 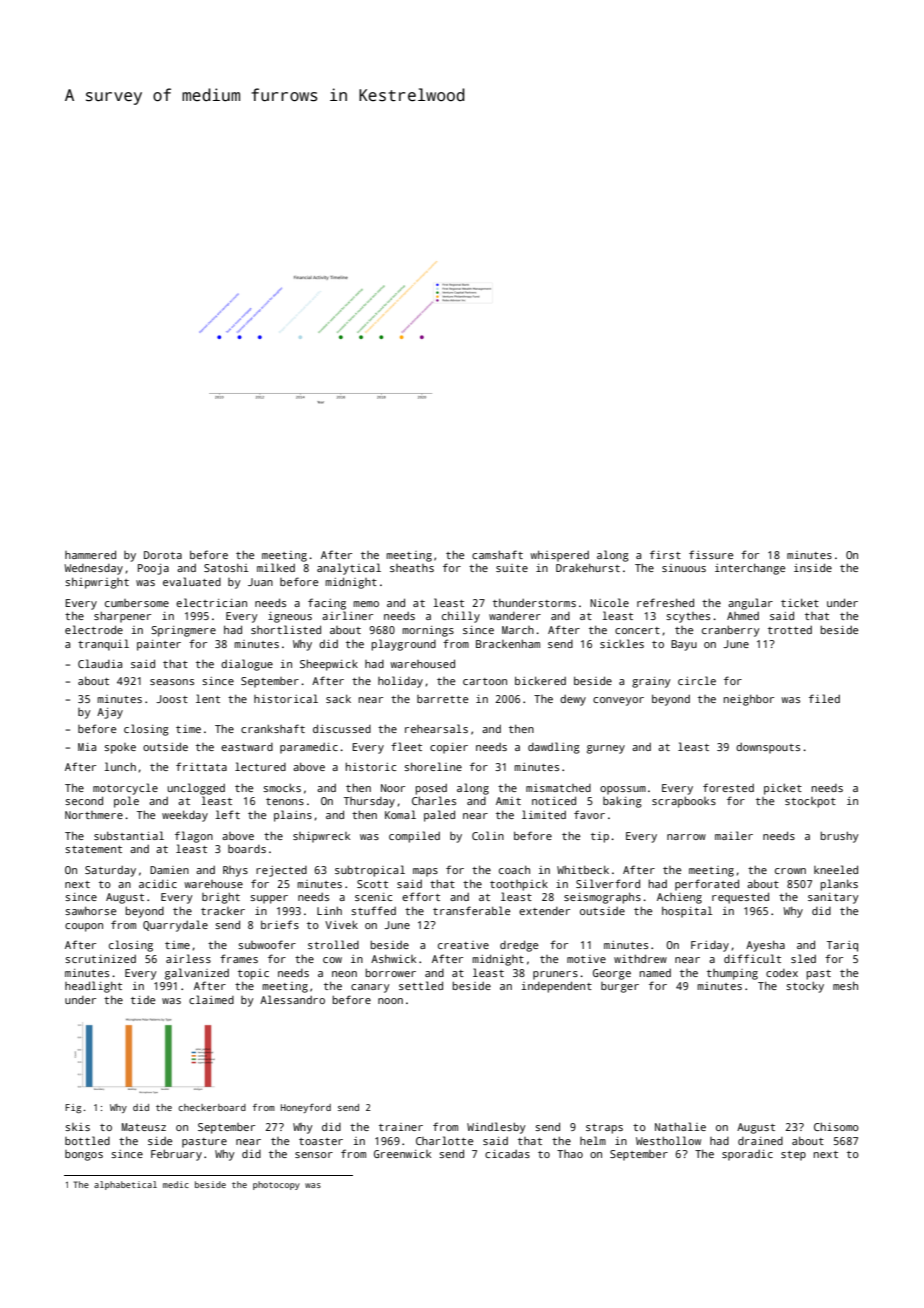 What do you see at coordinates (783, 789) in the screenshot?
I see `picket` at bounding box center [783, 789].
